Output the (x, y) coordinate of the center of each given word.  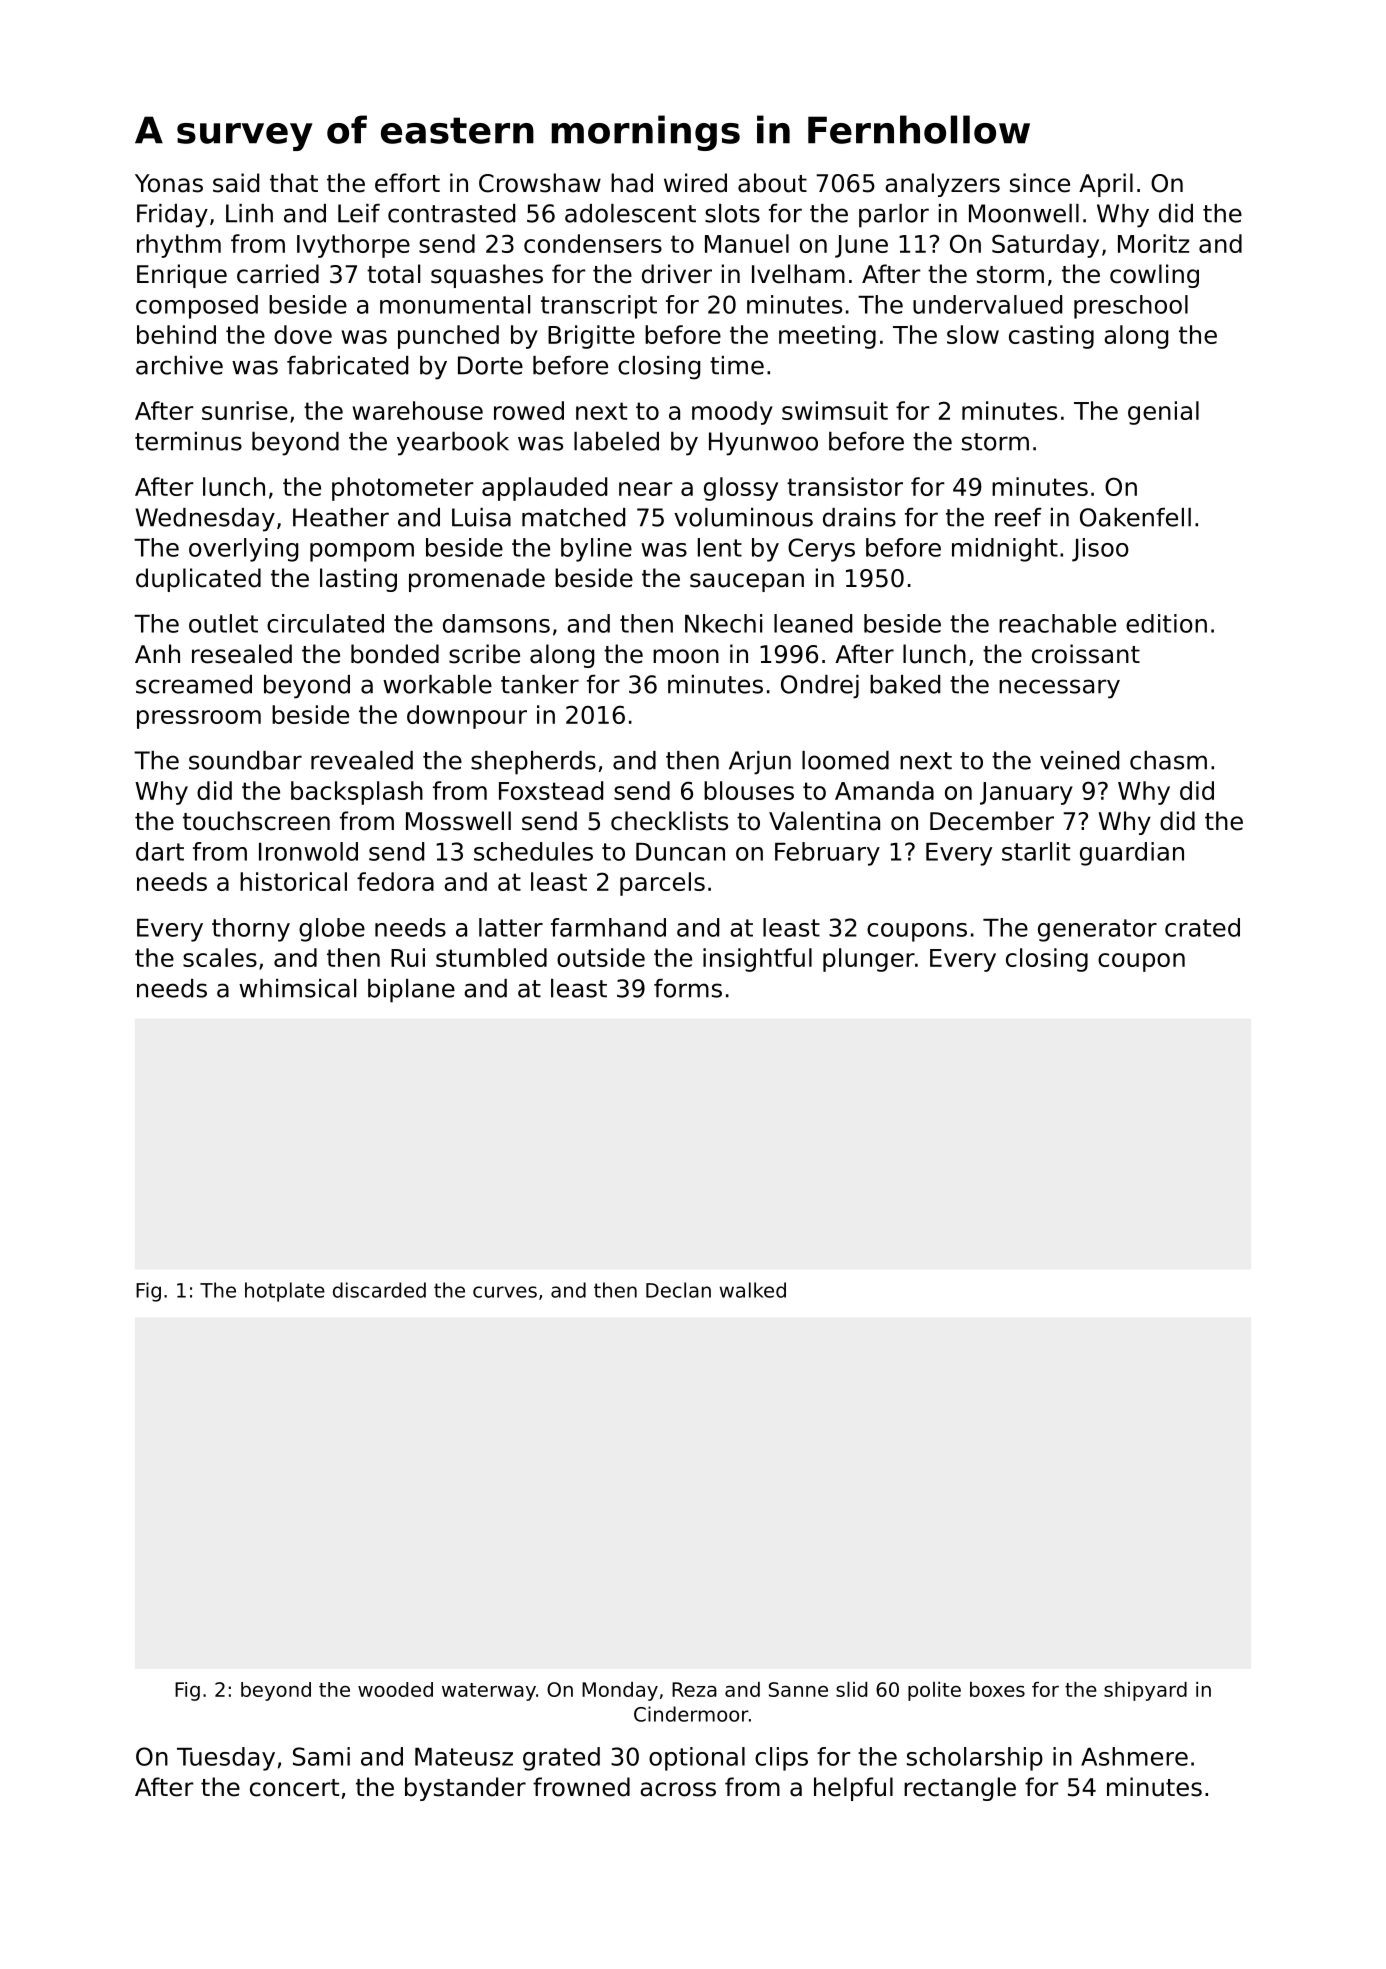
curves (505, 1292)
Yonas (169, 183)
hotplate (285, 1292)
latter (511, 927)
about (772, 183)
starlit (1036, 851)
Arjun (760, 763)
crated (1202, 927)
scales (220, 957)
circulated (325, 623)
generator (1097, 930)
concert (294, 1788)
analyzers (942, 185)
